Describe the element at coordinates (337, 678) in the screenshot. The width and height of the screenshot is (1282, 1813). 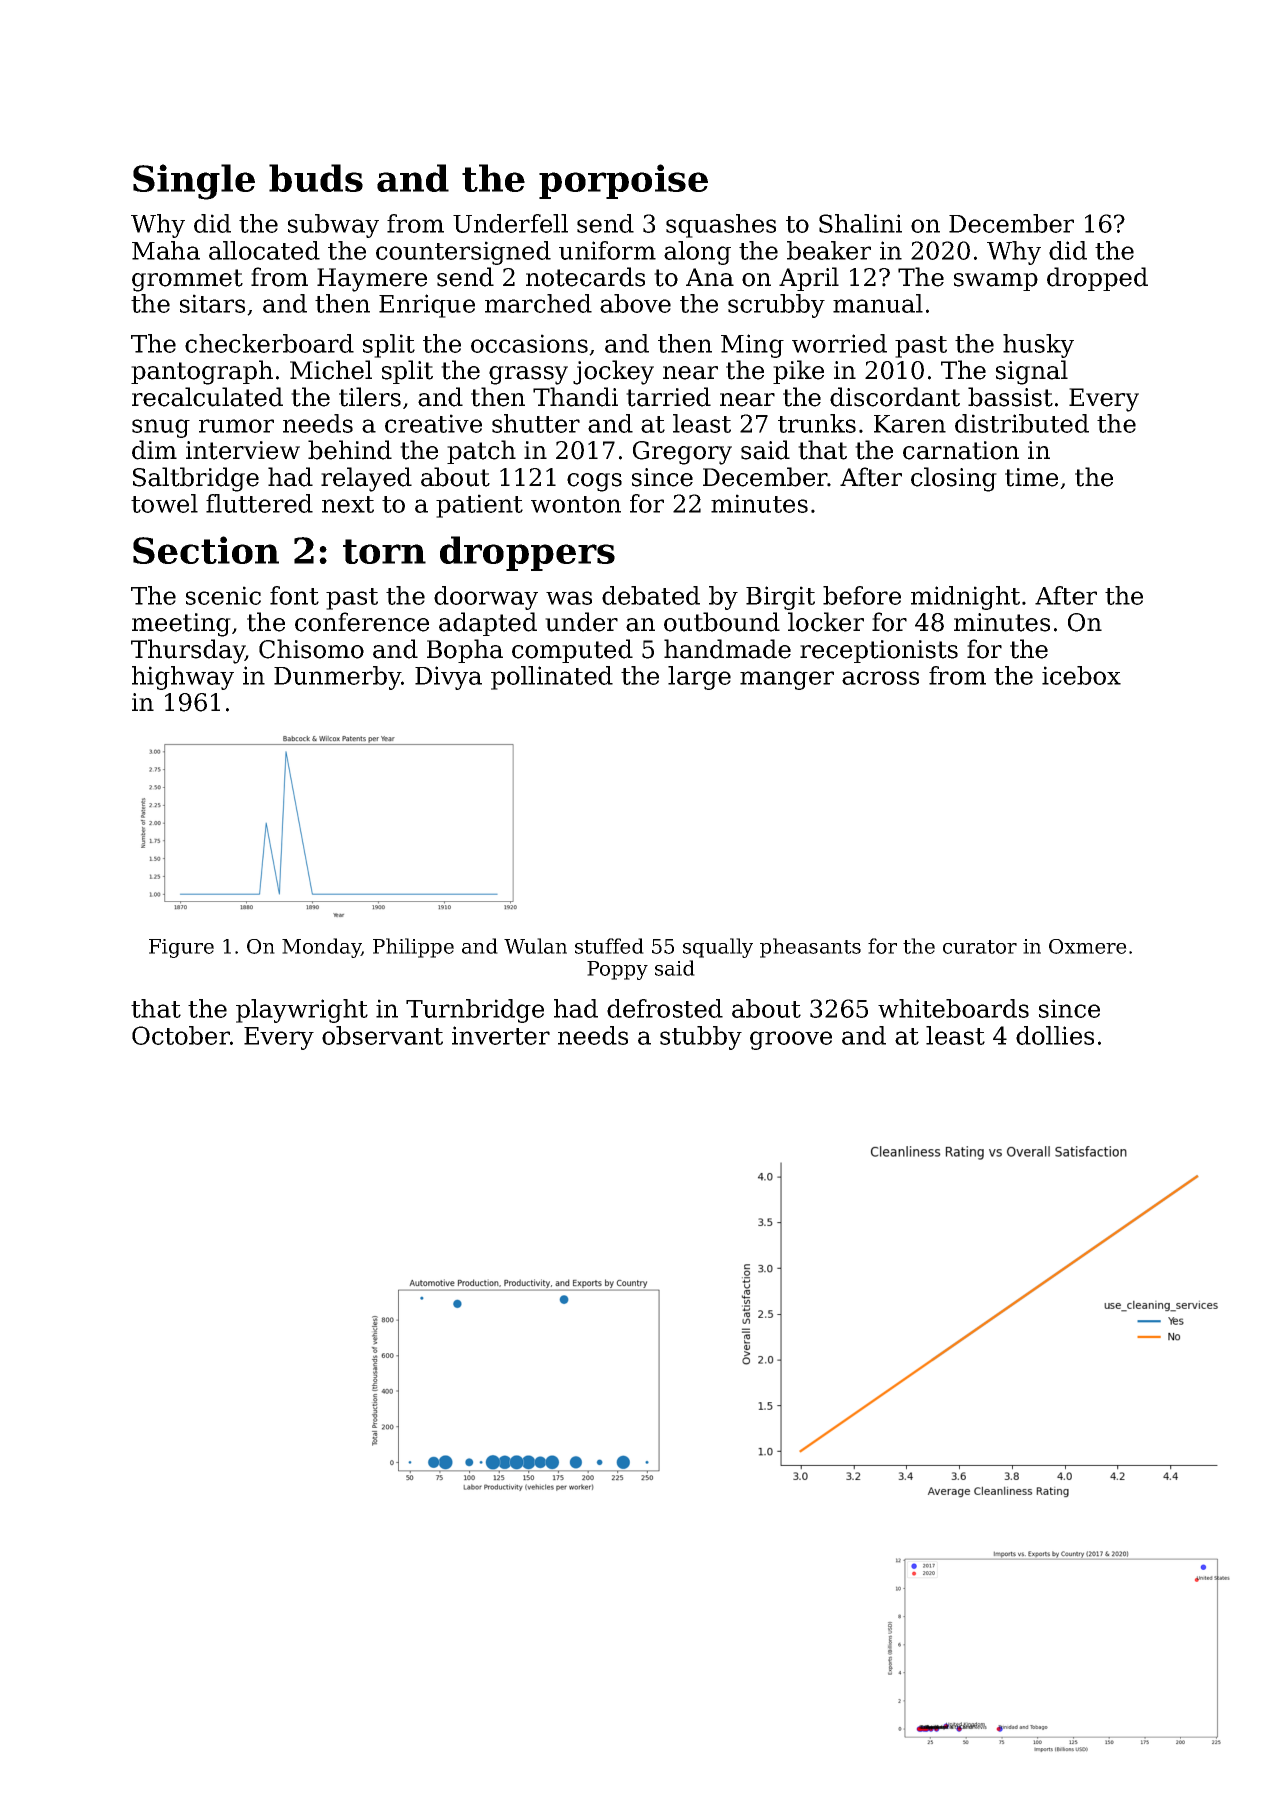
I see `Dunmerby` at that location.
